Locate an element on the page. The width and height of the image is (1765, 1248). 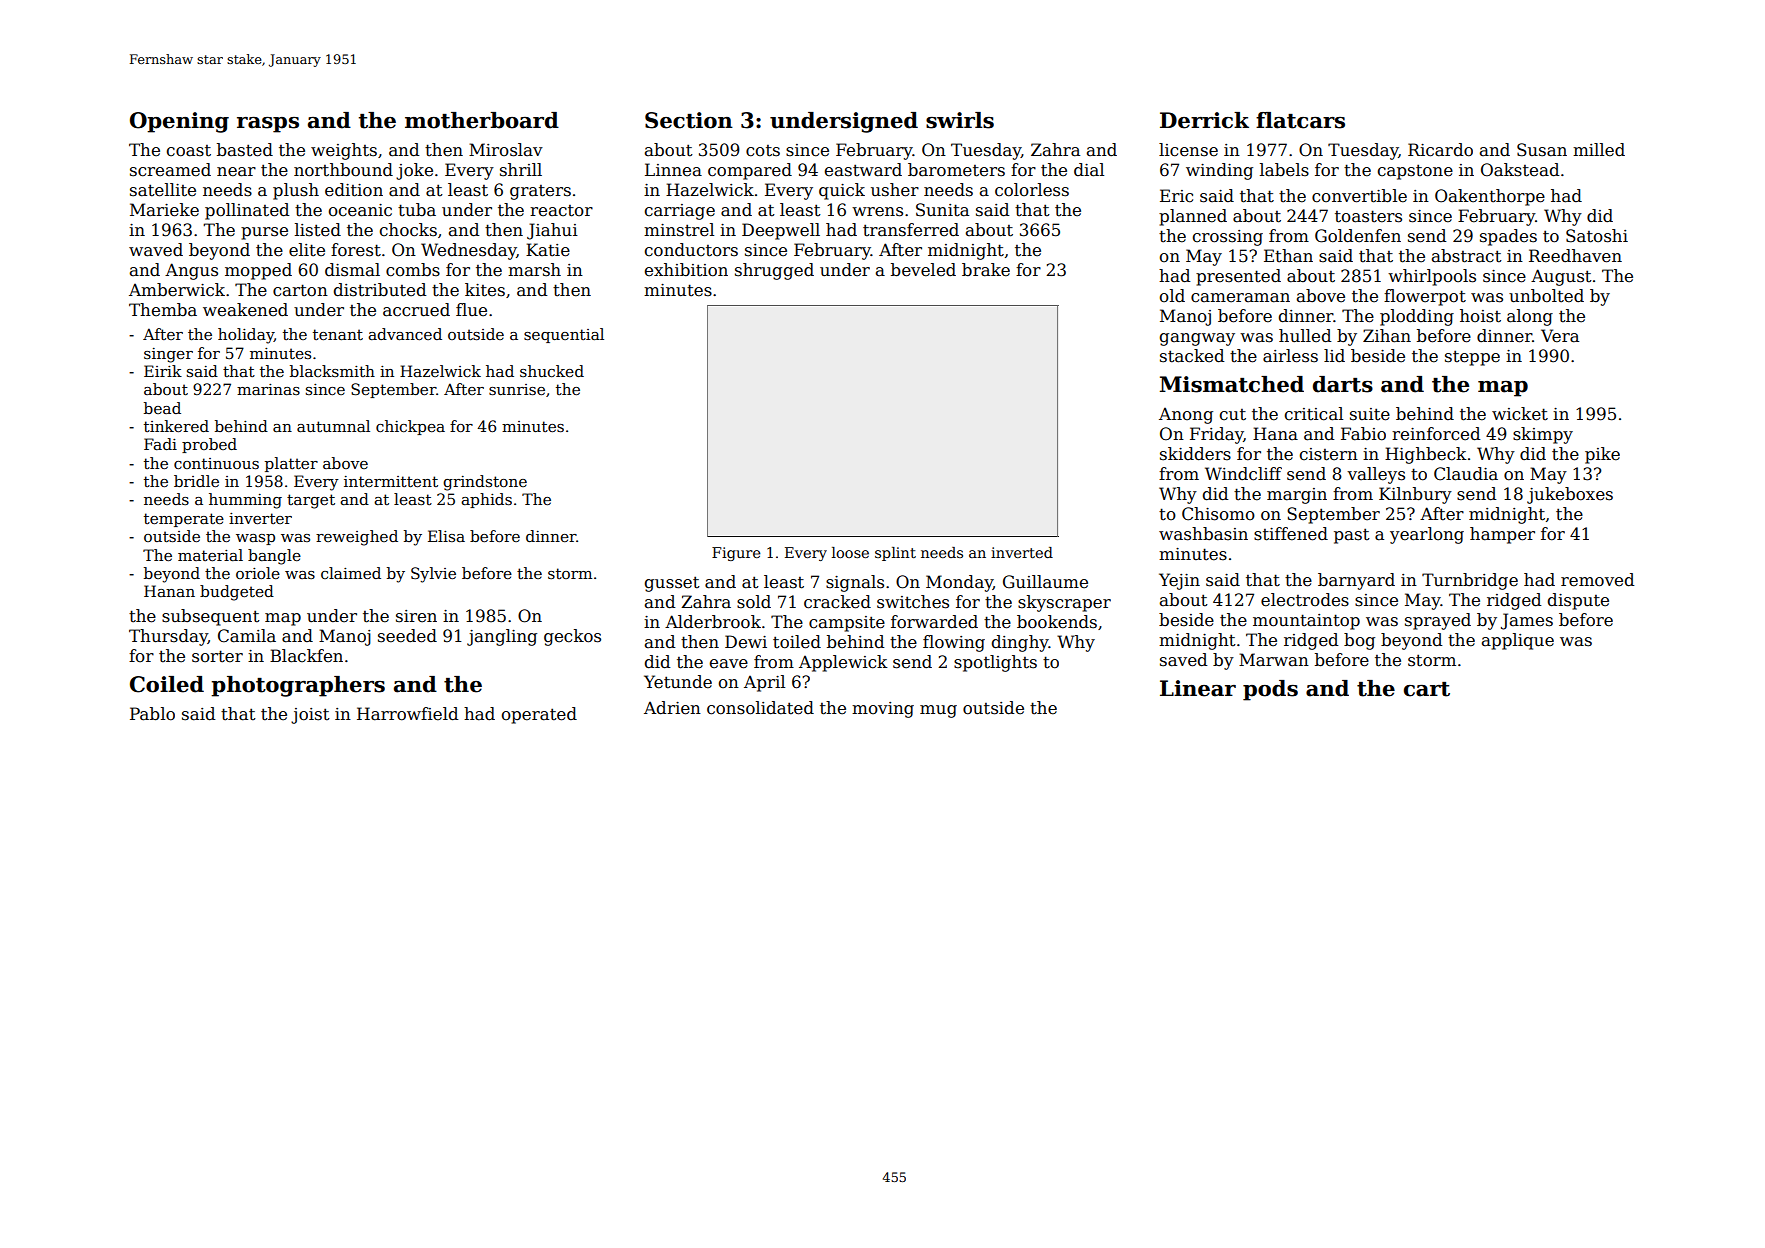
Pablo is located at coordinates (152, 714).
